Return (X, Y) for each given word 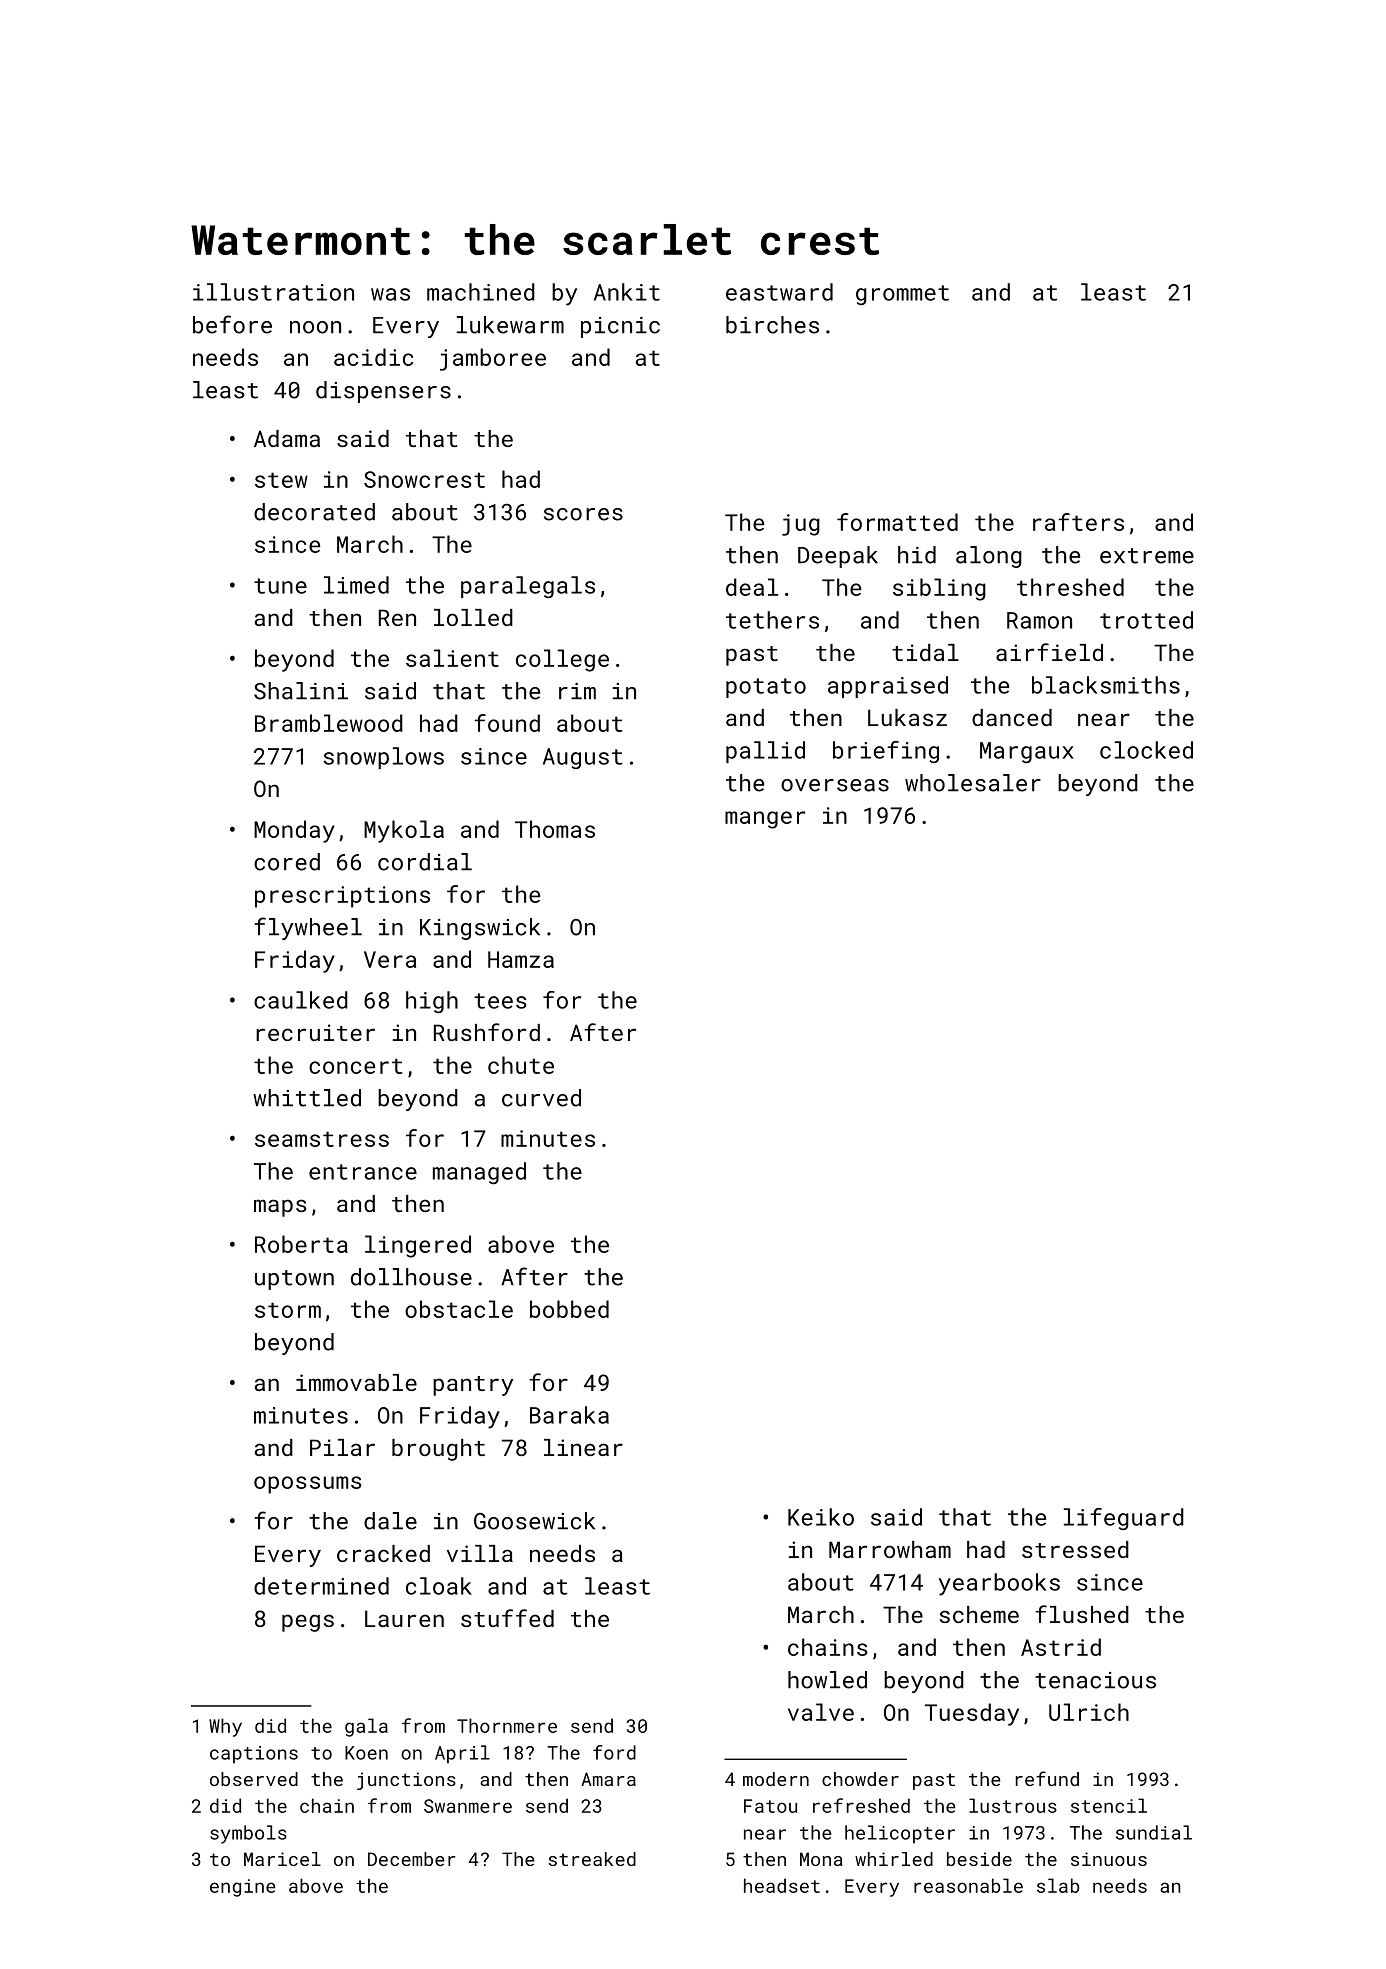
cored (287, 862)
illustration (273, 292)
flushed (1082, 1614)
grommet (902, 295)
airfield (1049, 652)
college (562, 660)
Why (225, 1727)
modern (776, 1779)
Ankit (627, 292)
